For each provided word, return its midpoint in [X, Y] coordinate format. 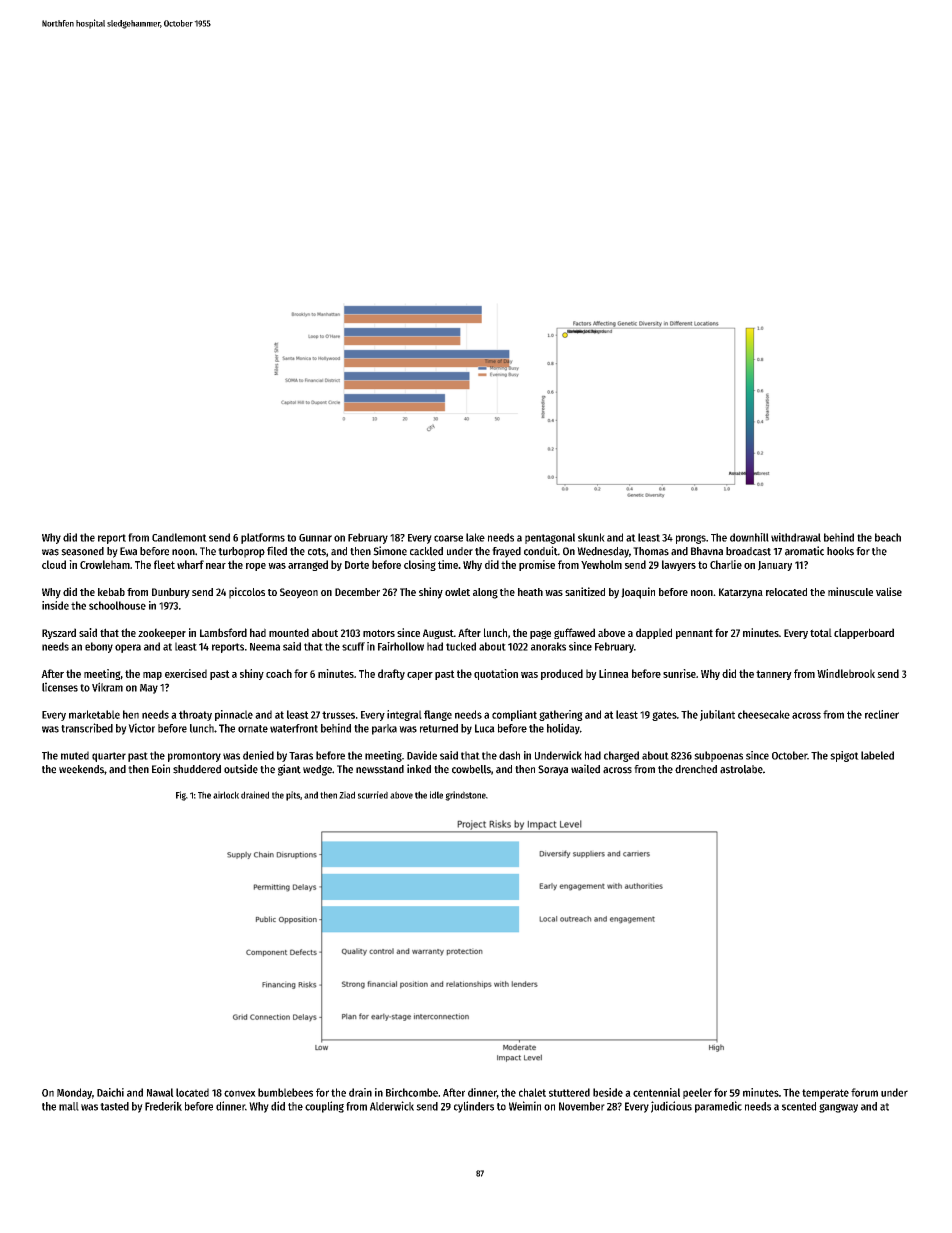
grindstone [465, 796]
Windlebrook [846, 673]
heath [530, 592]
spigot [844, 756]
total [821, 632]
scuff [353, 646]
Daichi [110, 1092]
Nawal [160, 1092]
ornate [253, 729]
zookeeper [162, 633]
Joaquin [638, 593]
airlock [226, 795]
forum [864, 1092]
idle [436, 795]
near [216, 566]
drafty [391, 674]
